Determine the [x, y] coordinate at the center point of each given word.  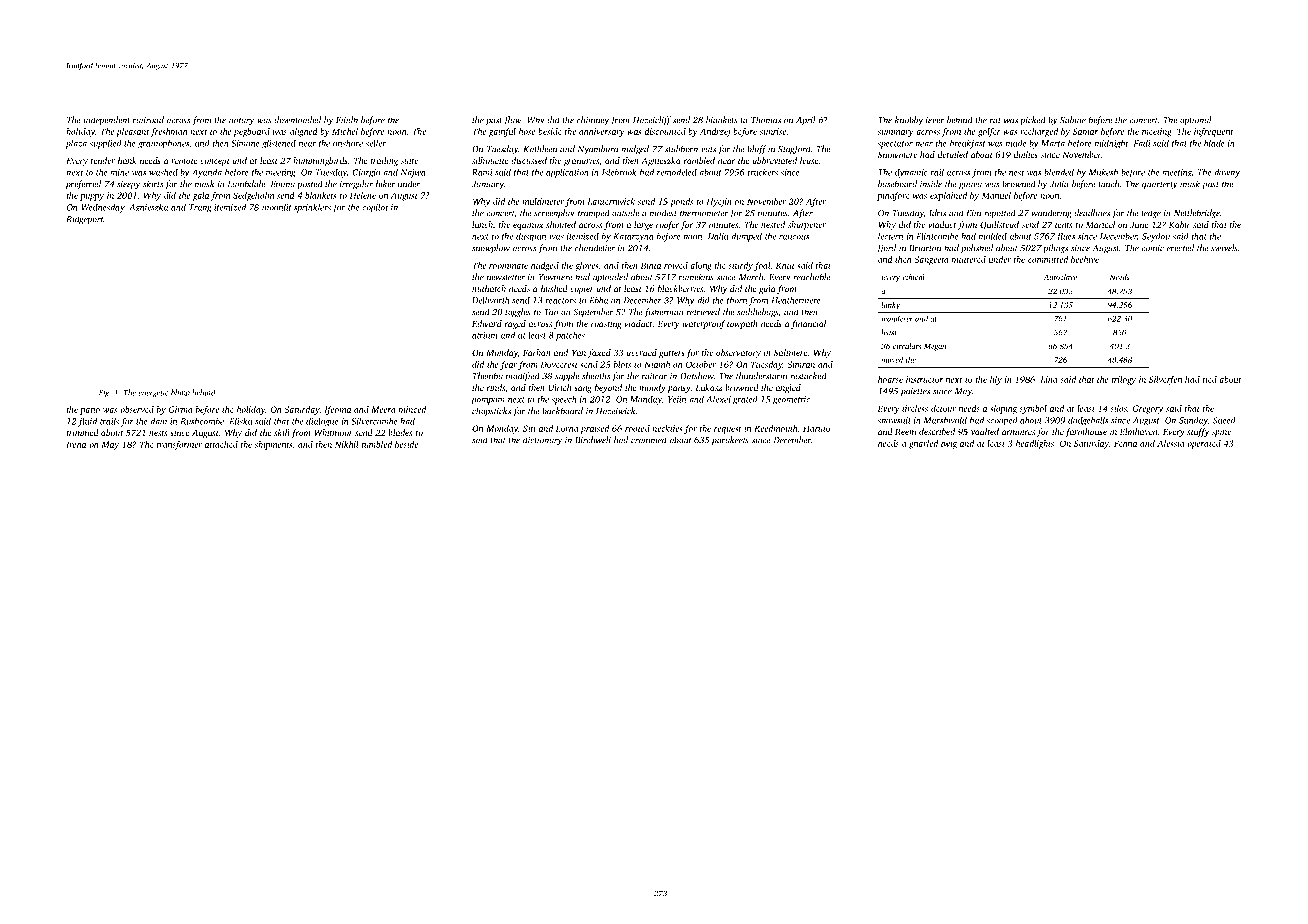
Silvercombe [374, 421]
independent [106, 121]
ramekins [696, 277]
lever [935, 120]
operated [1204, 444]
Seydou [1156, 237]
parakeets [730, 441]
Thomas [766, 120]
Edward [487, 323]
